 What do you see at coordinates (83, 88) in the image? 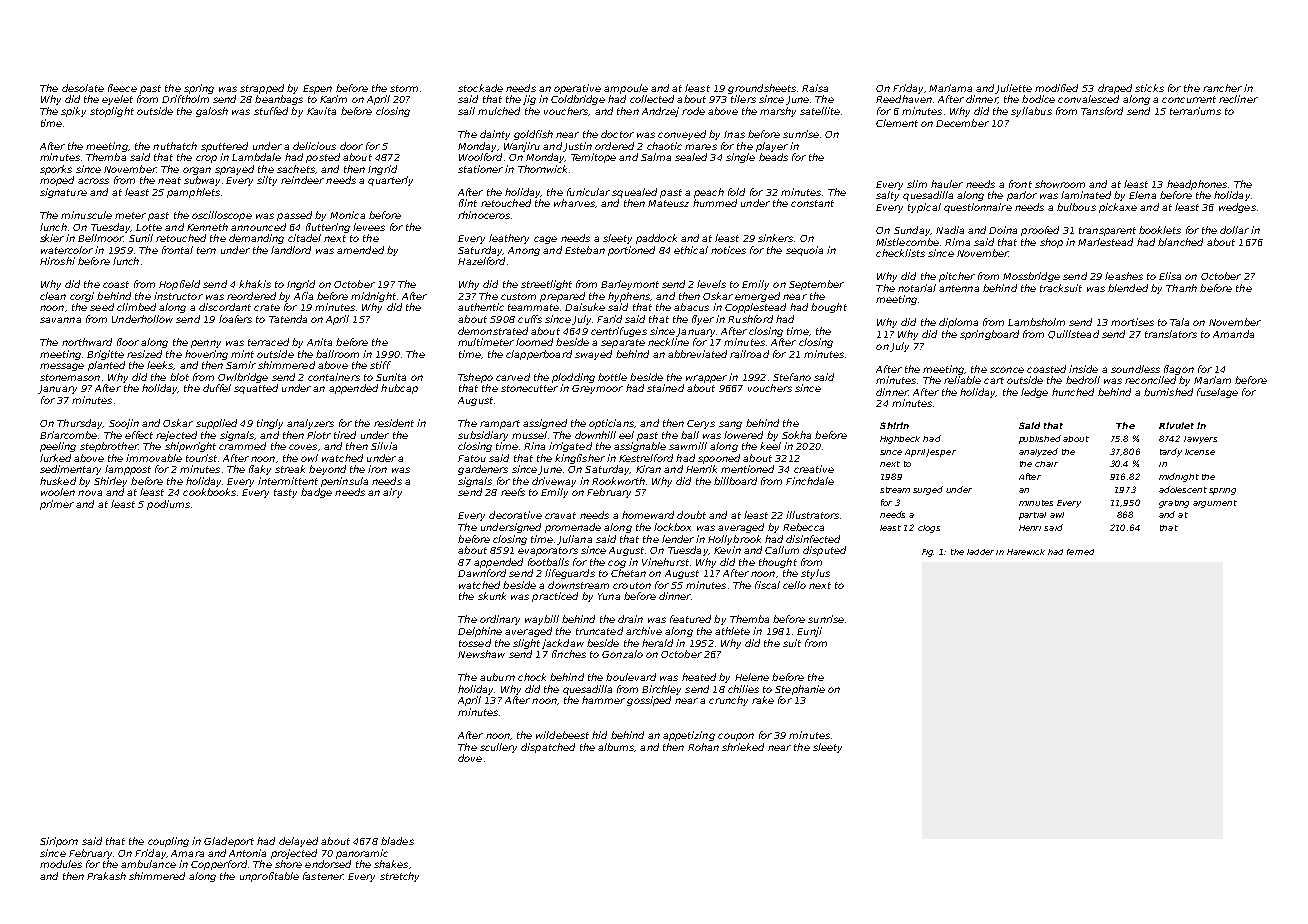
I see `desolate` at bounding box center [83, 88].
